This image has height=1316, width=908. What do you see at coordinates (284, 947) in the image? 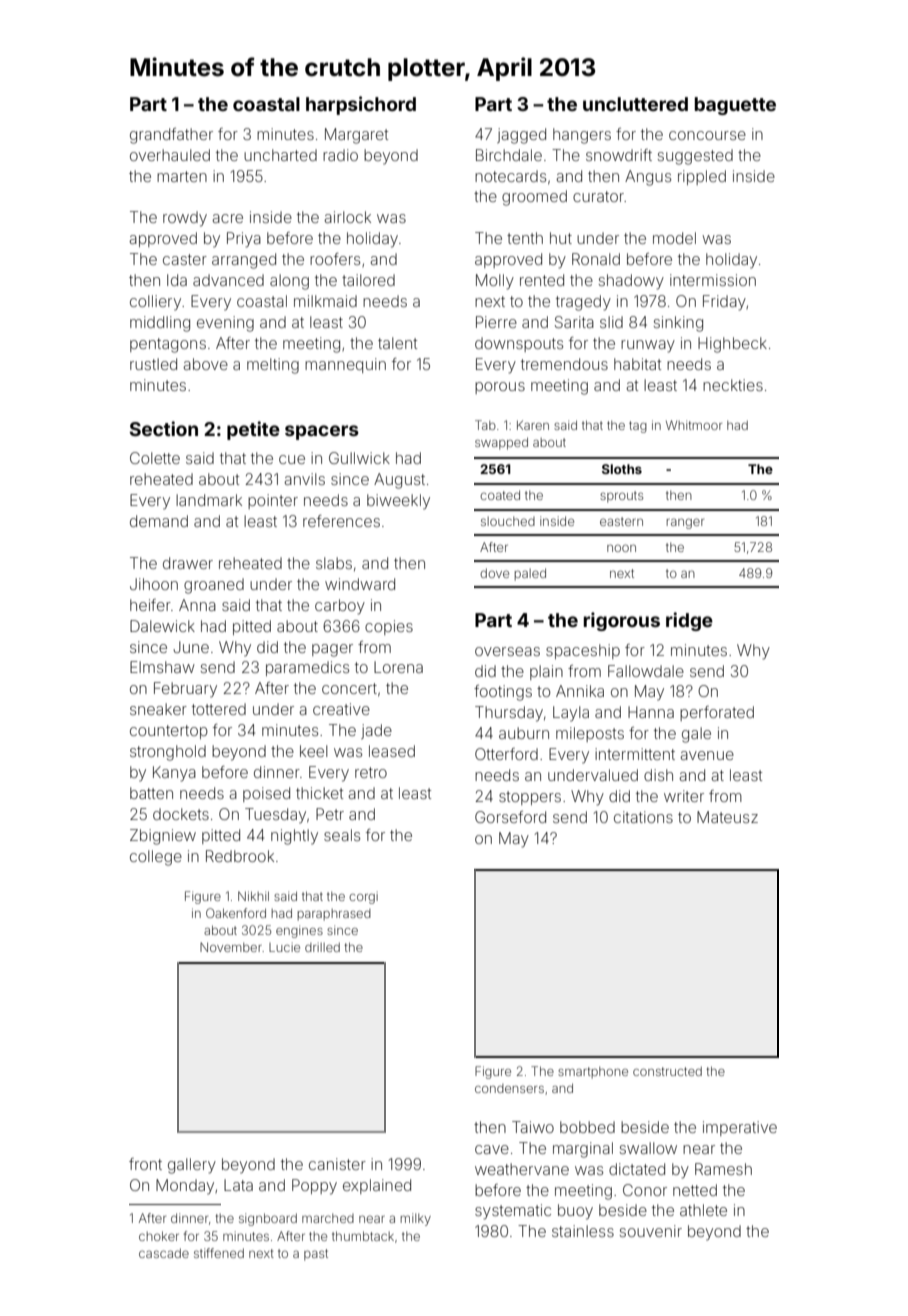
I see `Lucie` at bounding box center [284, 947].
